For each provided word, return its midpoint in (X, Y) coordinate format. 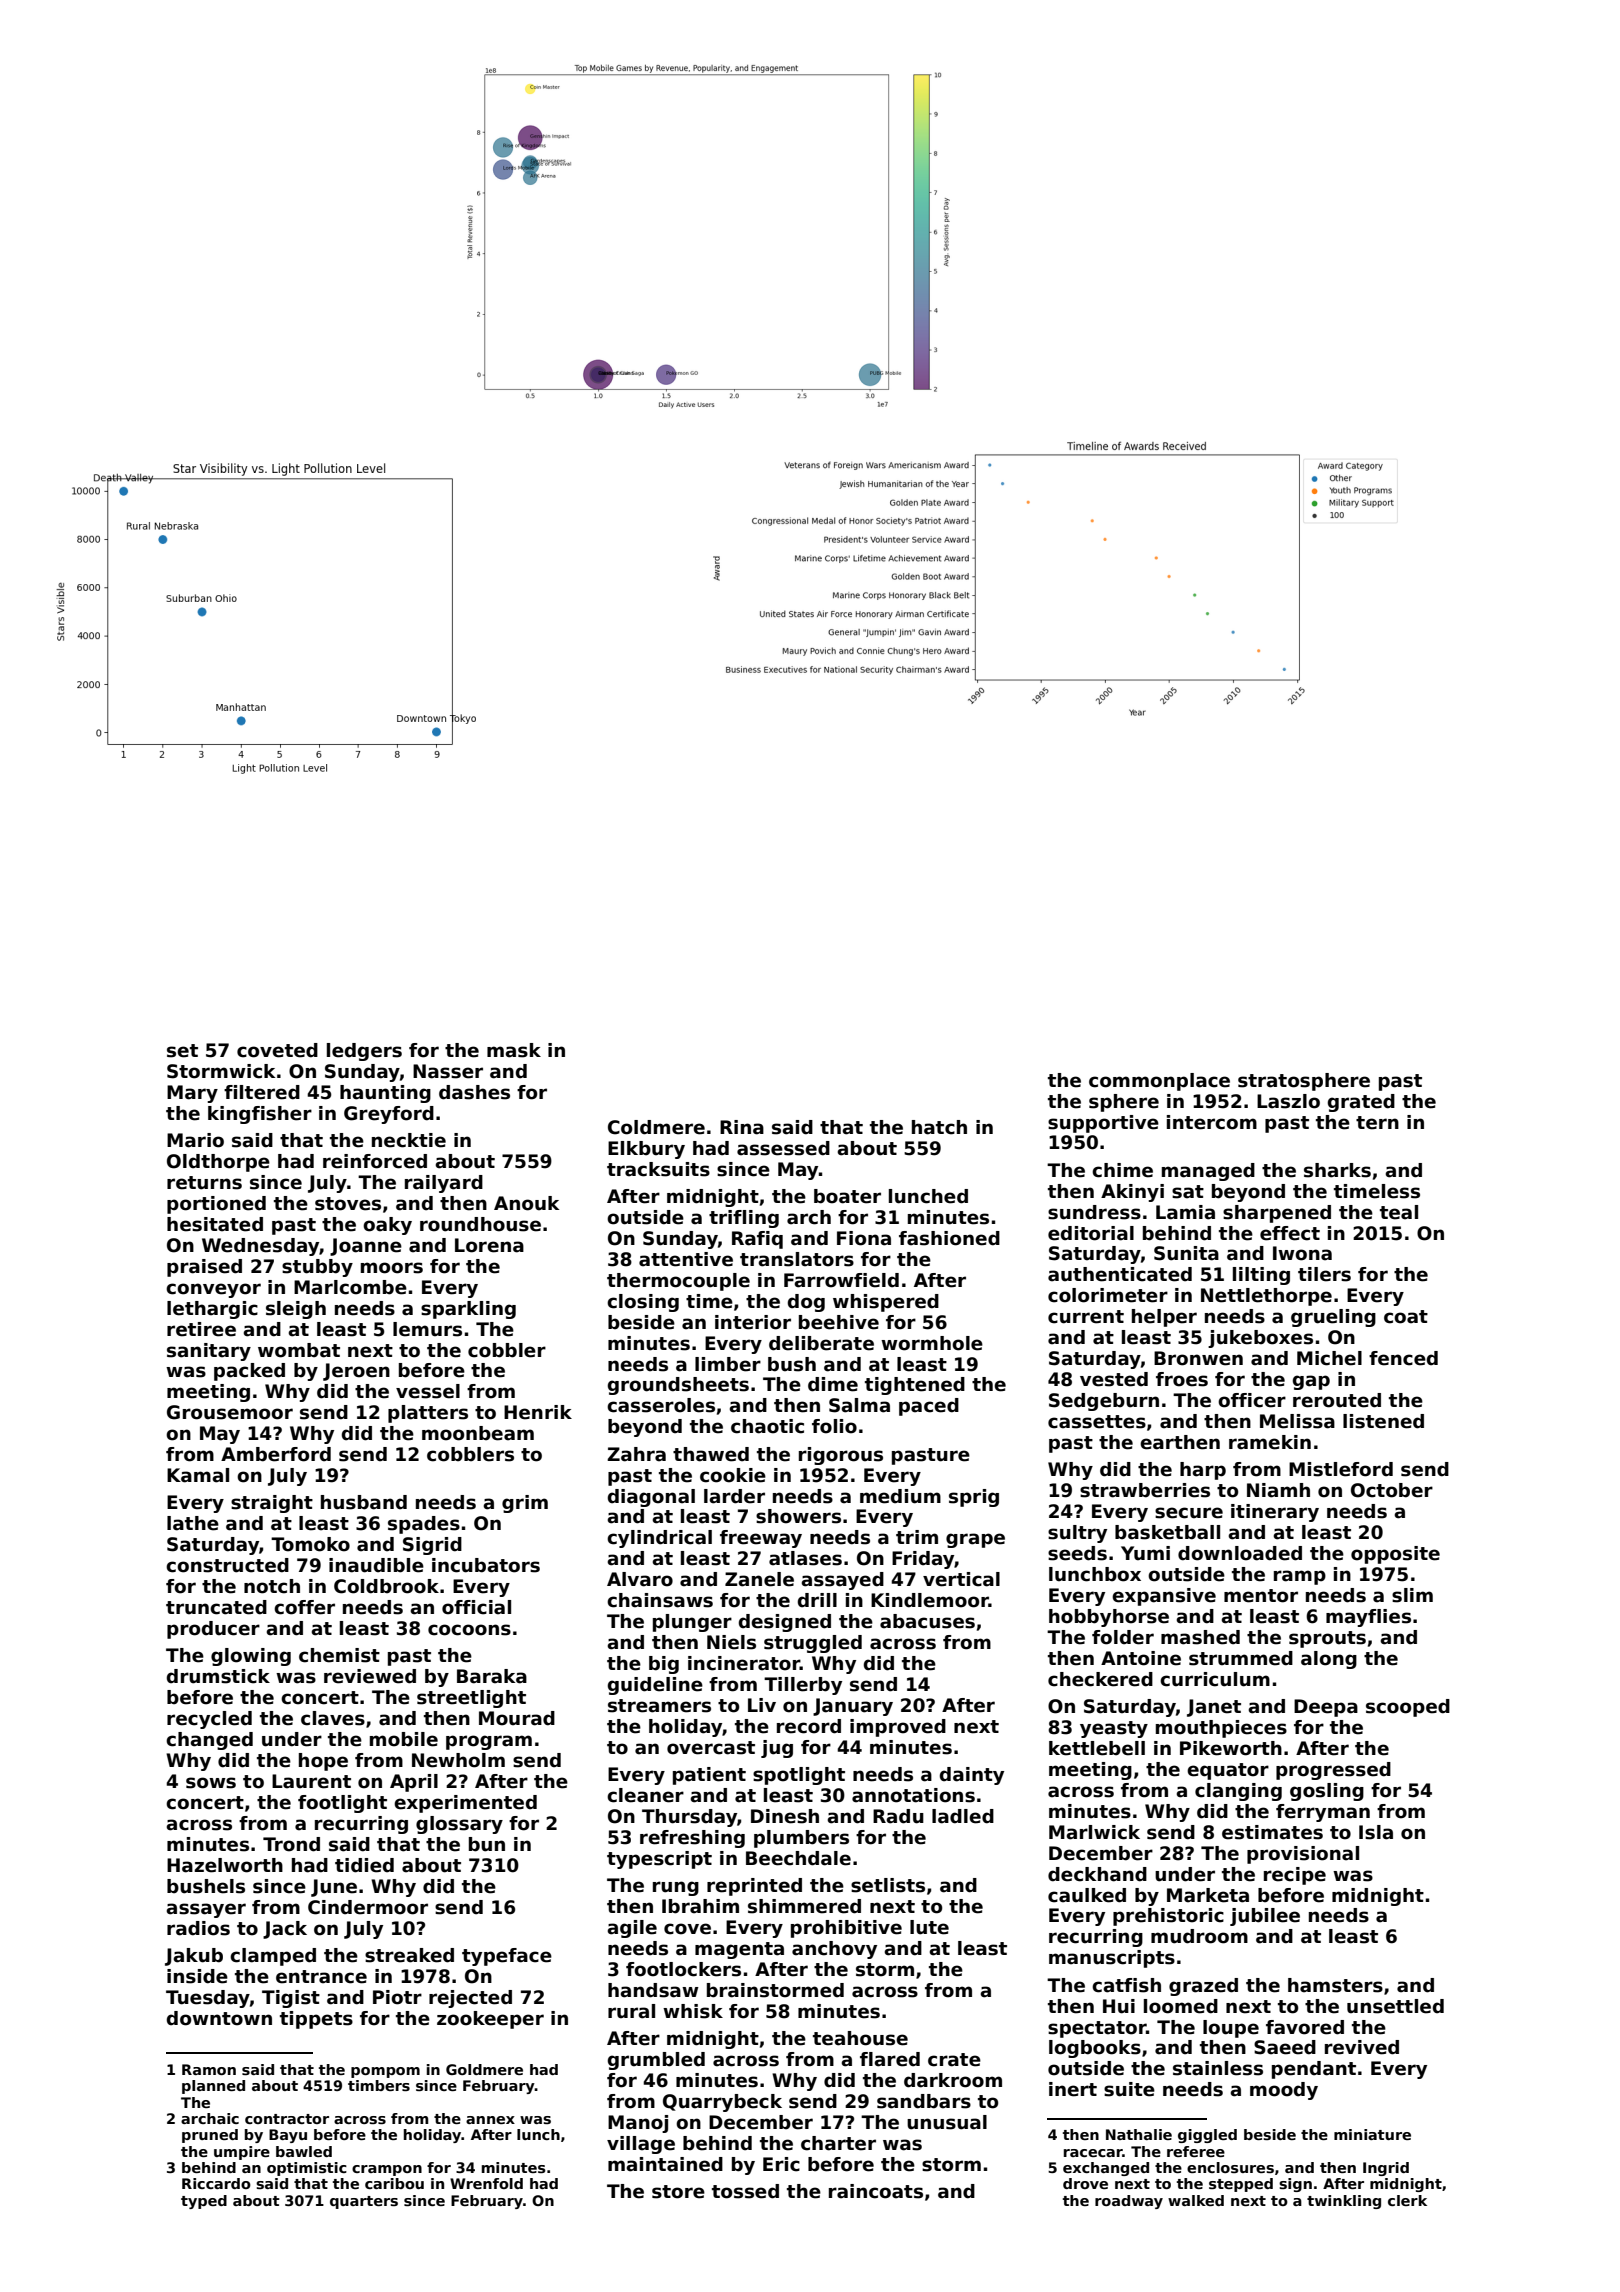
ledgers (364, 1052)
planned (213, 2087)
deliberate (821, 1343)
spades (424, 1525)
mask (514, 1050)
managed (1208, 1172)
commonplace (1159, 1082)
